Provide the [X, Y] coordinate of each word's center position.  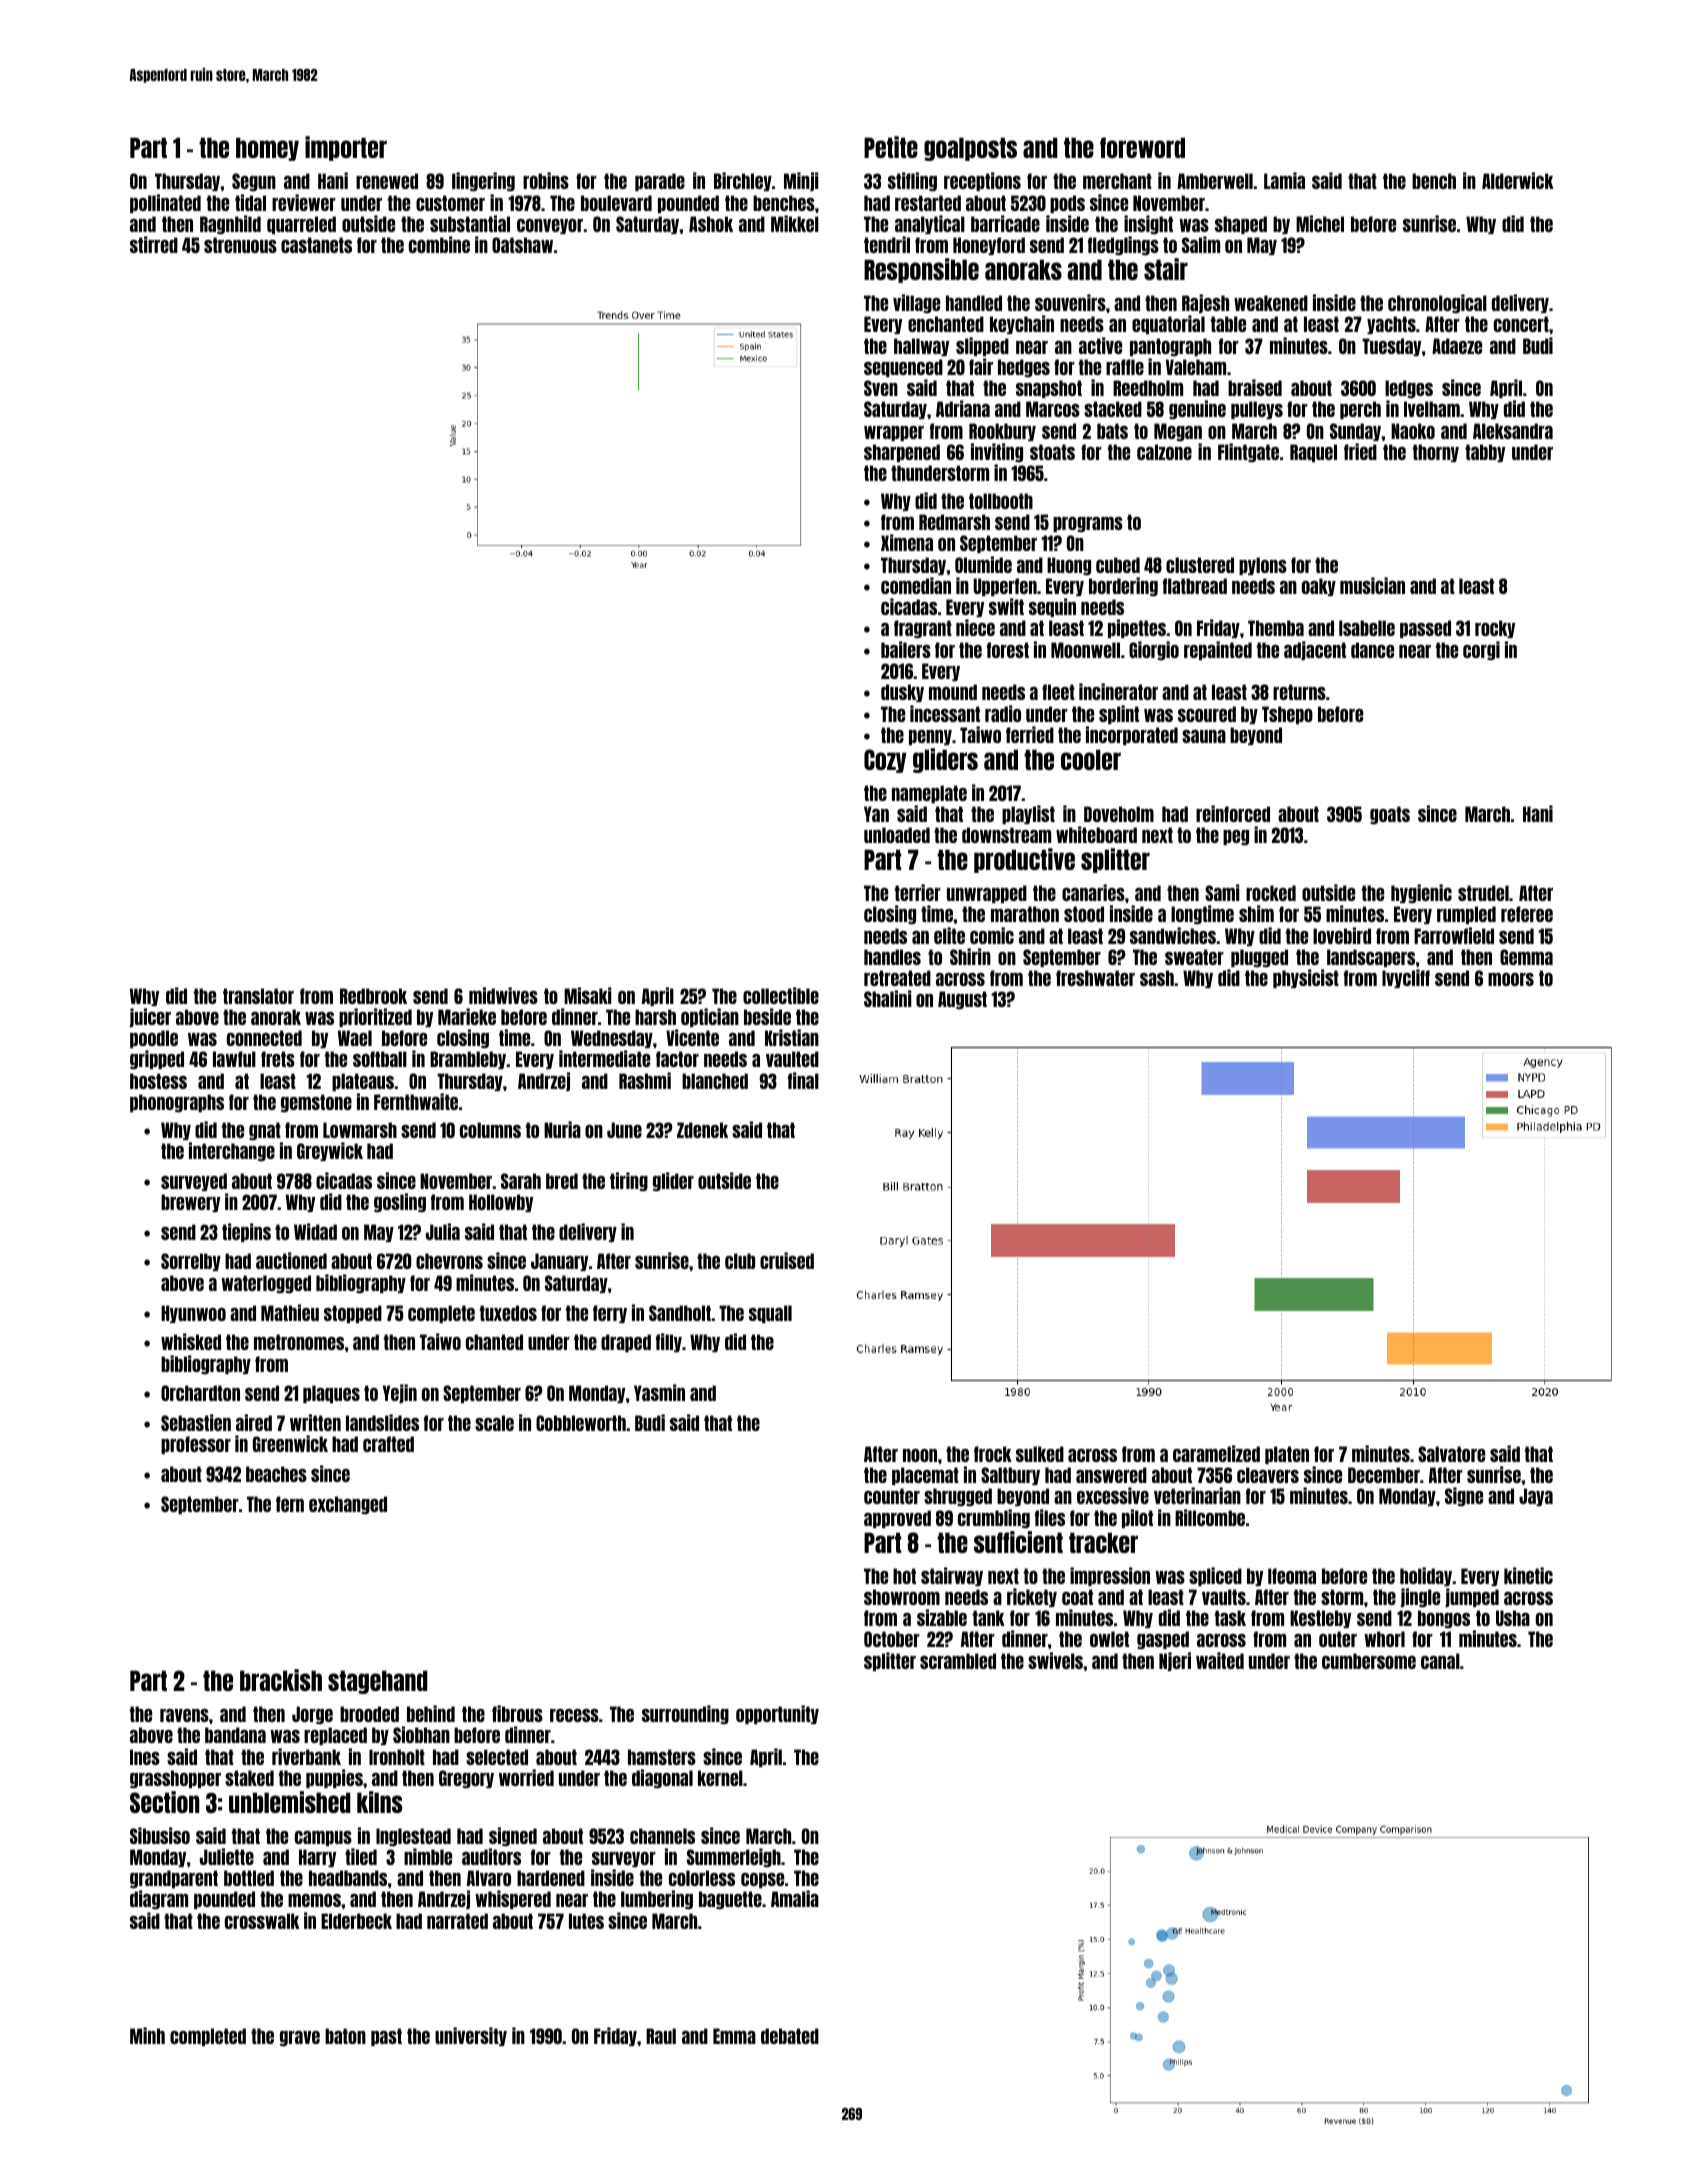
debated [790, 2036]
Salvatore [1451, 1454]
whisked [191, 1341]
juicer [150, 1017]
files [1050, 1517]
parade [660, 182]
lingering [483, 182]
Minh [147, 2035]
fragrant [923, 629]
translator [258, 996]
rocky [1495, 629]
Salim [1201, 244]
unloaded [897, 835]
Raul [661, 2036]
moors [1511, 979]
